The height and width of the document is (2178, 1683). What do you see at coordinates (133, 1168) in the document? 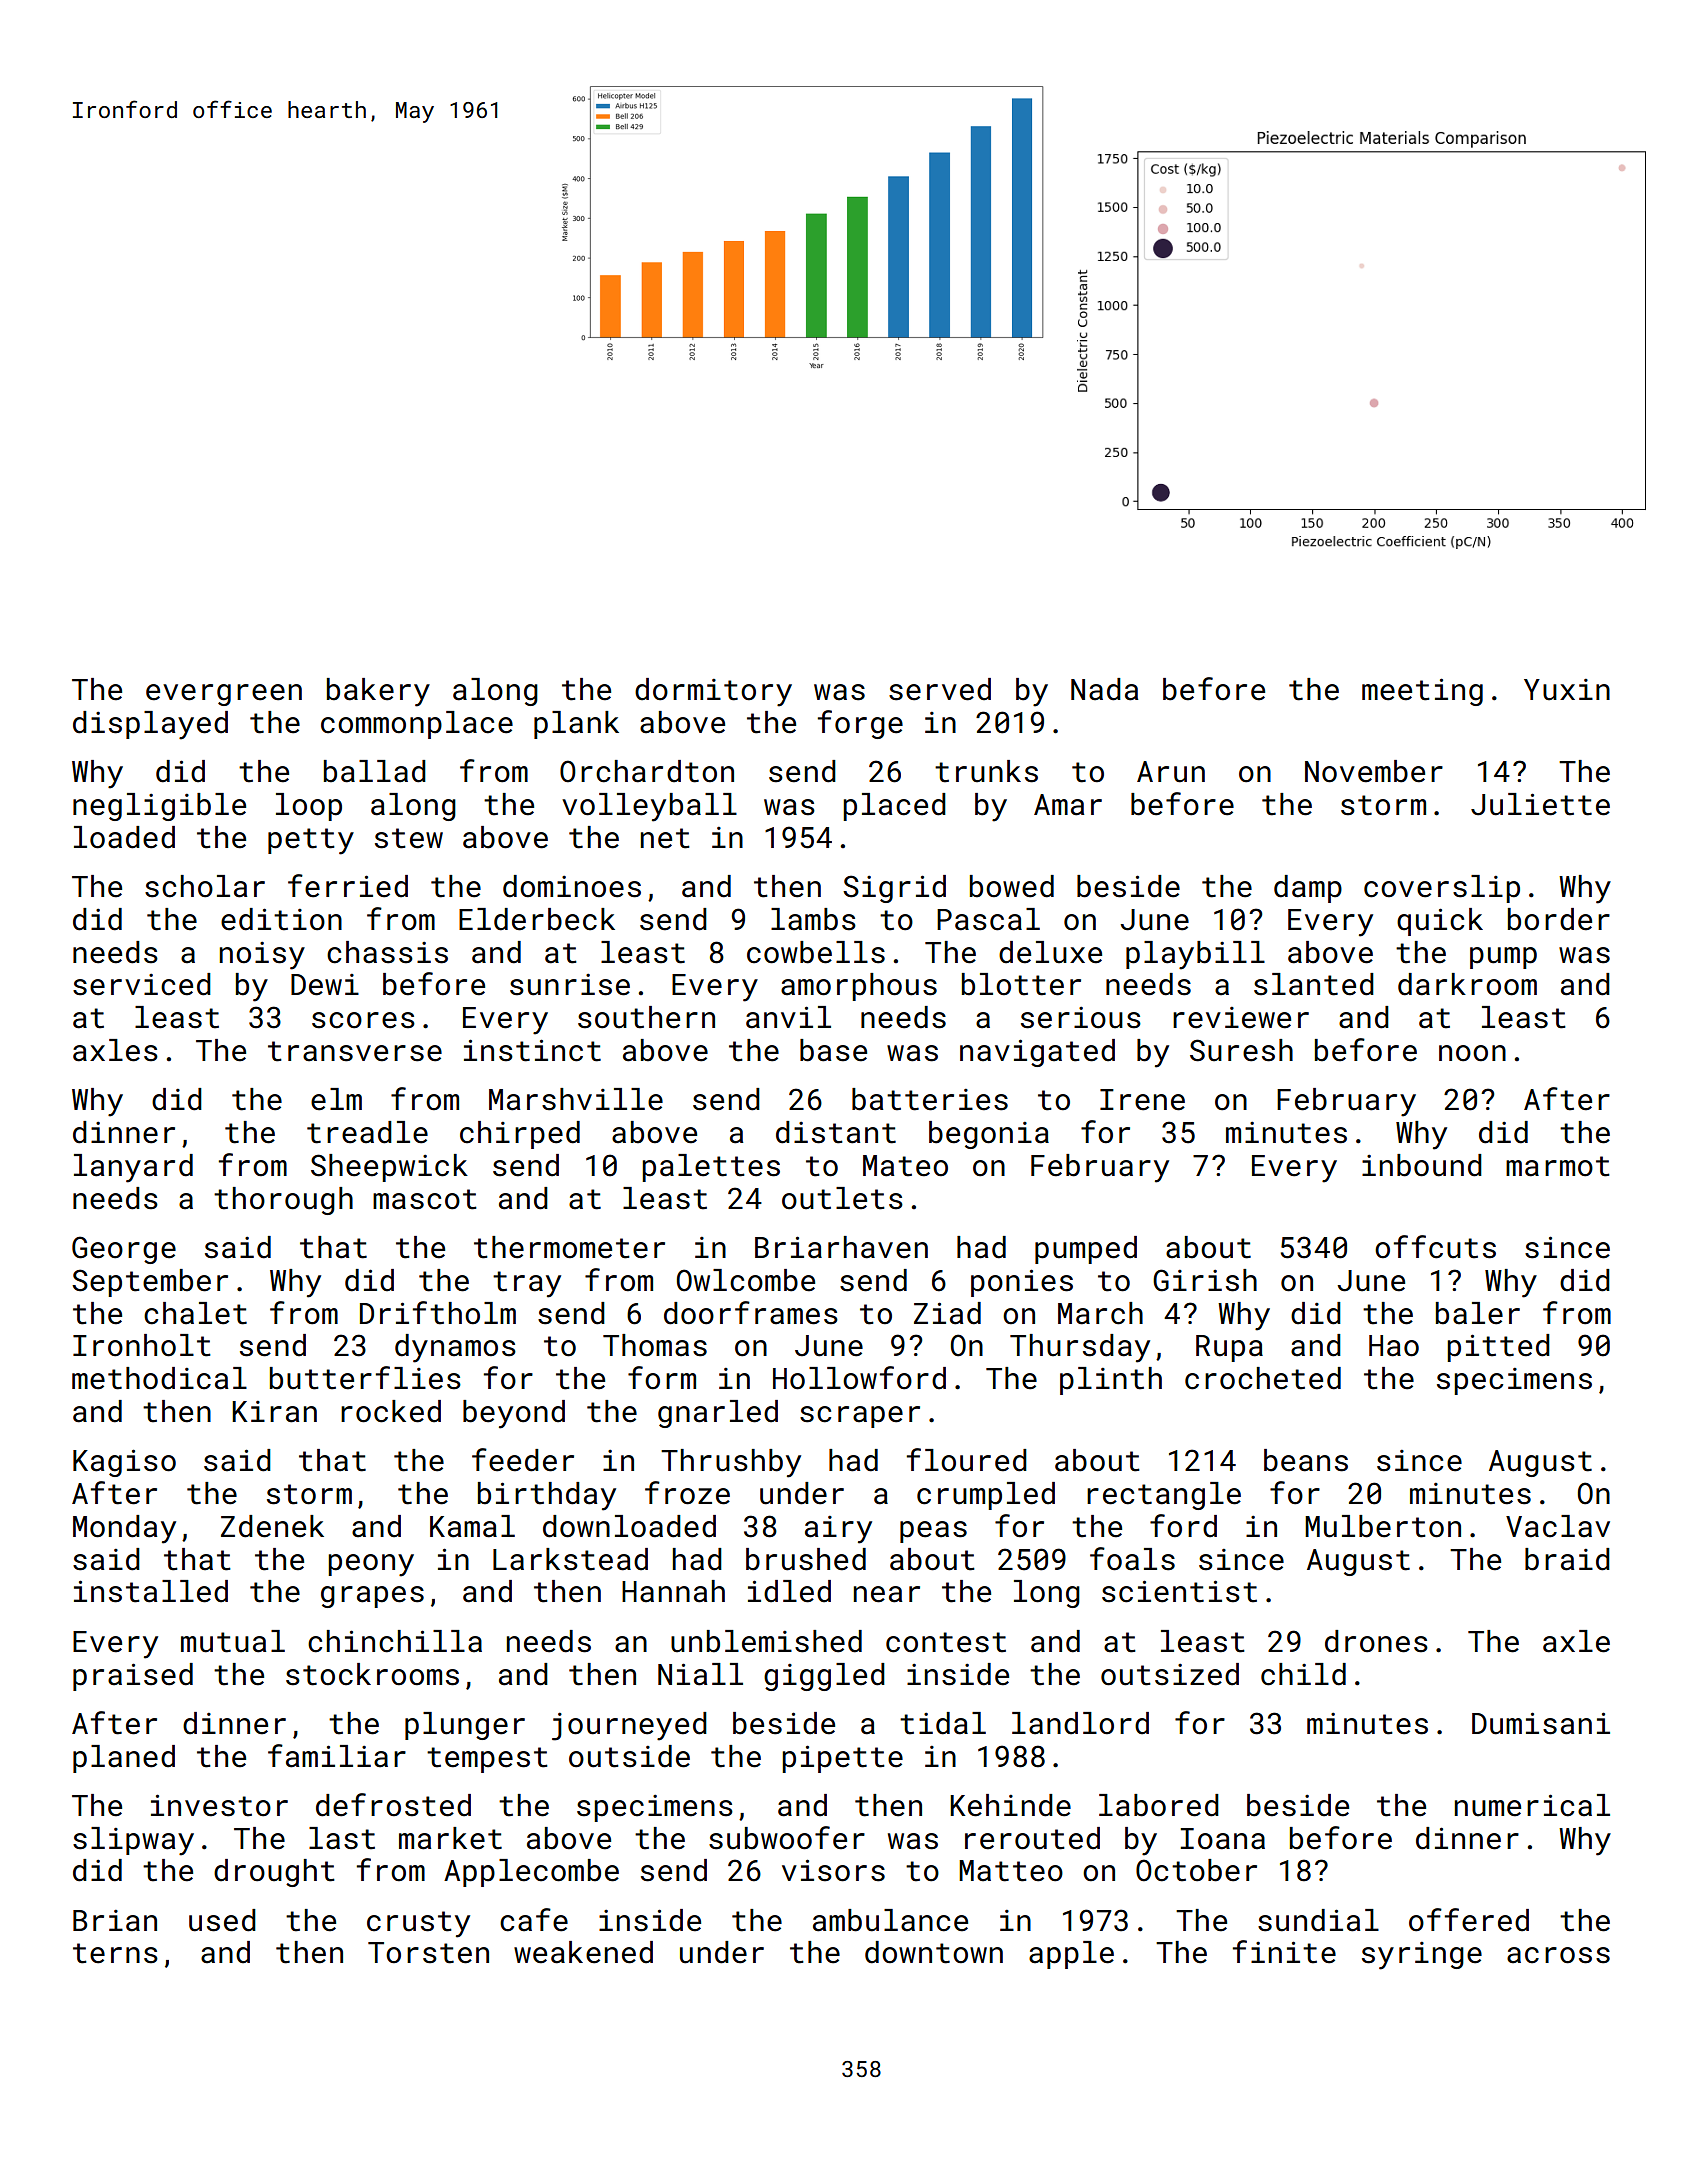
I see `lanyard` at bounding box center [133, 1168].
